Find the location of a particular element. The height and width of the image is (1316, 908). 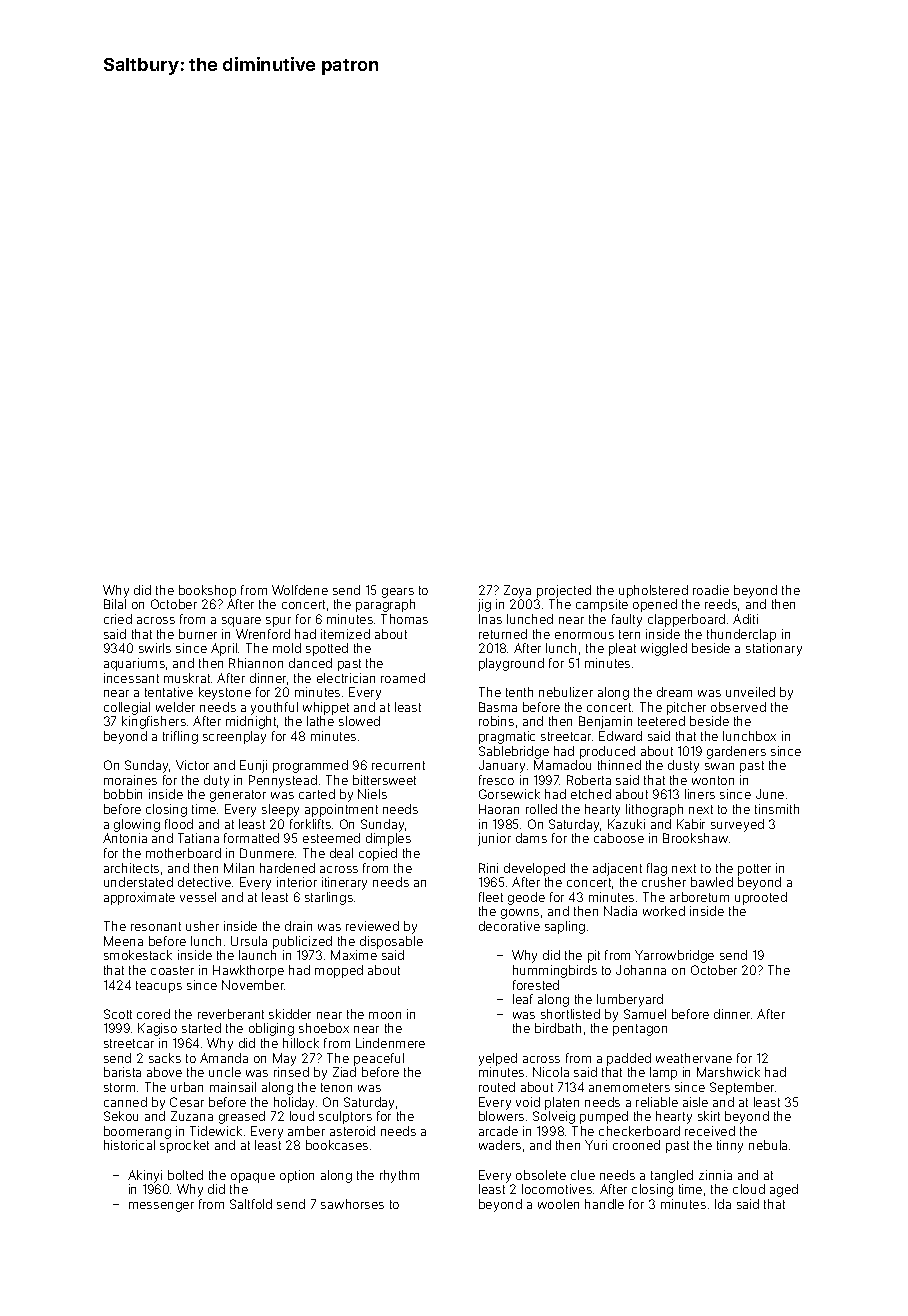

Johanna is located at coordinates (641, 970).
